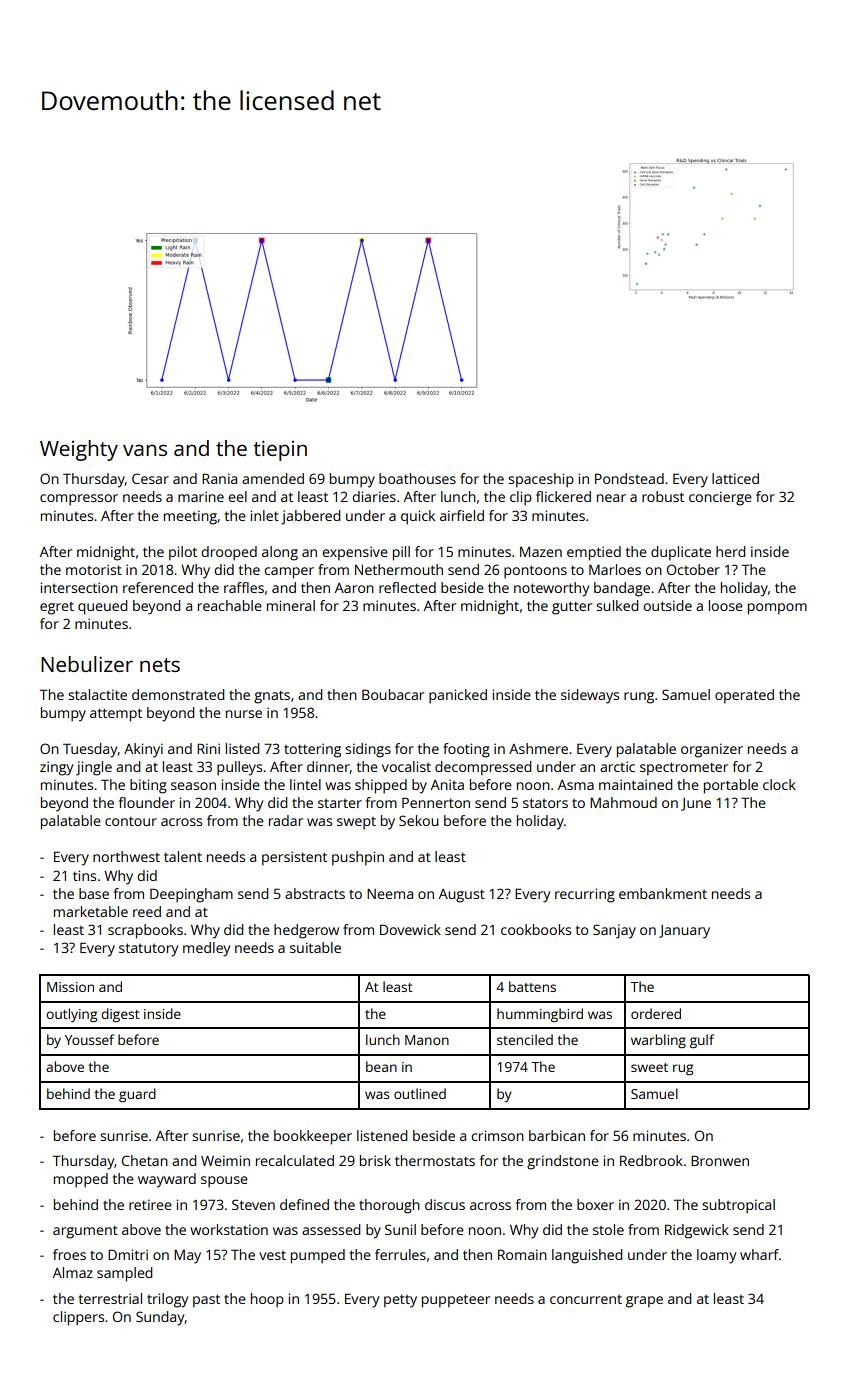 The width and height of the screenshot is (849, 1400). What do you see at coordinates (730, 551) in the screenshot?
I see `herd` at bounding box center [730, 551].
